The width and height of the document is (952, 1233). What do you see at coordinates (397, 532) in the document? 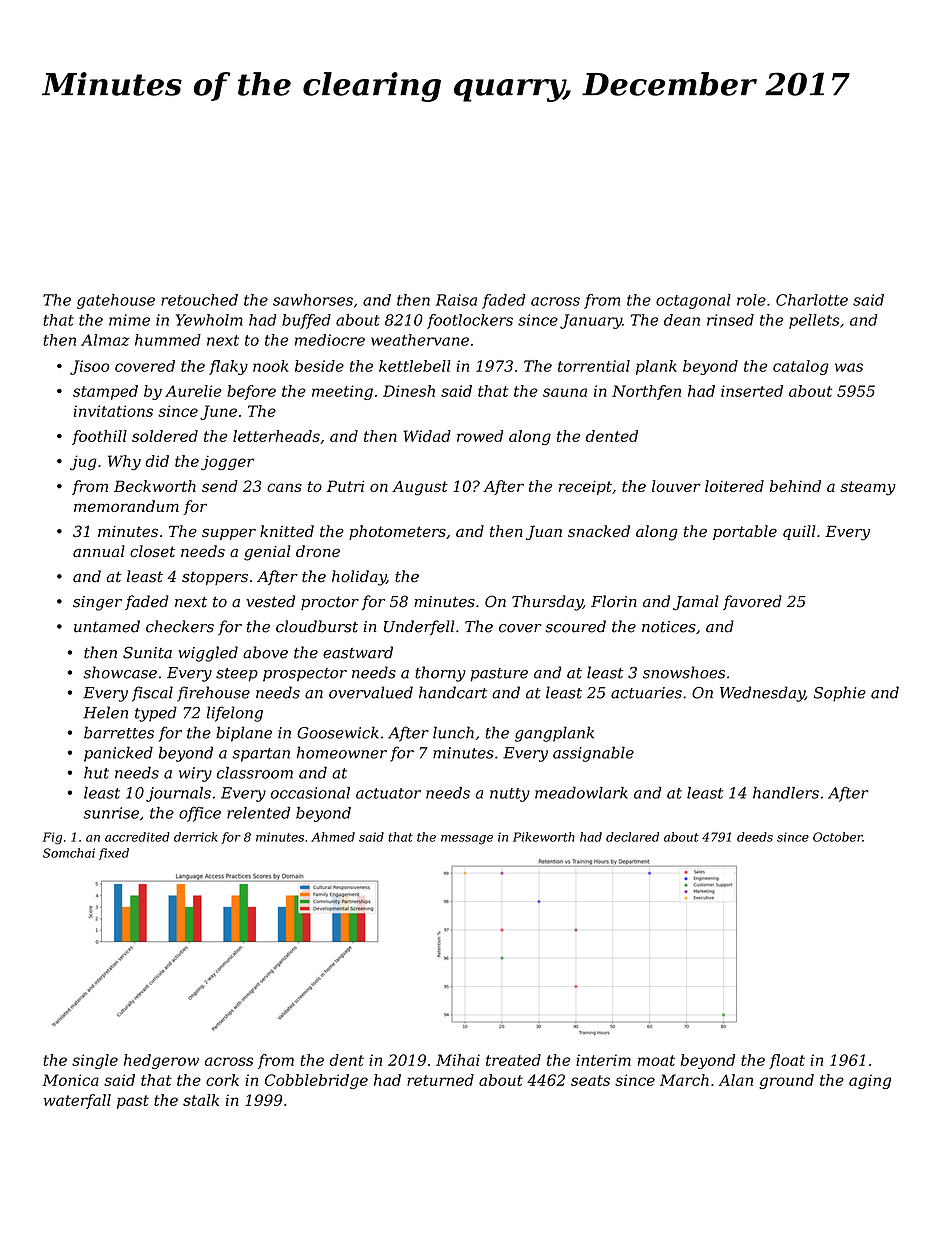
I see `photometers` at bounding box center [397, 532].
